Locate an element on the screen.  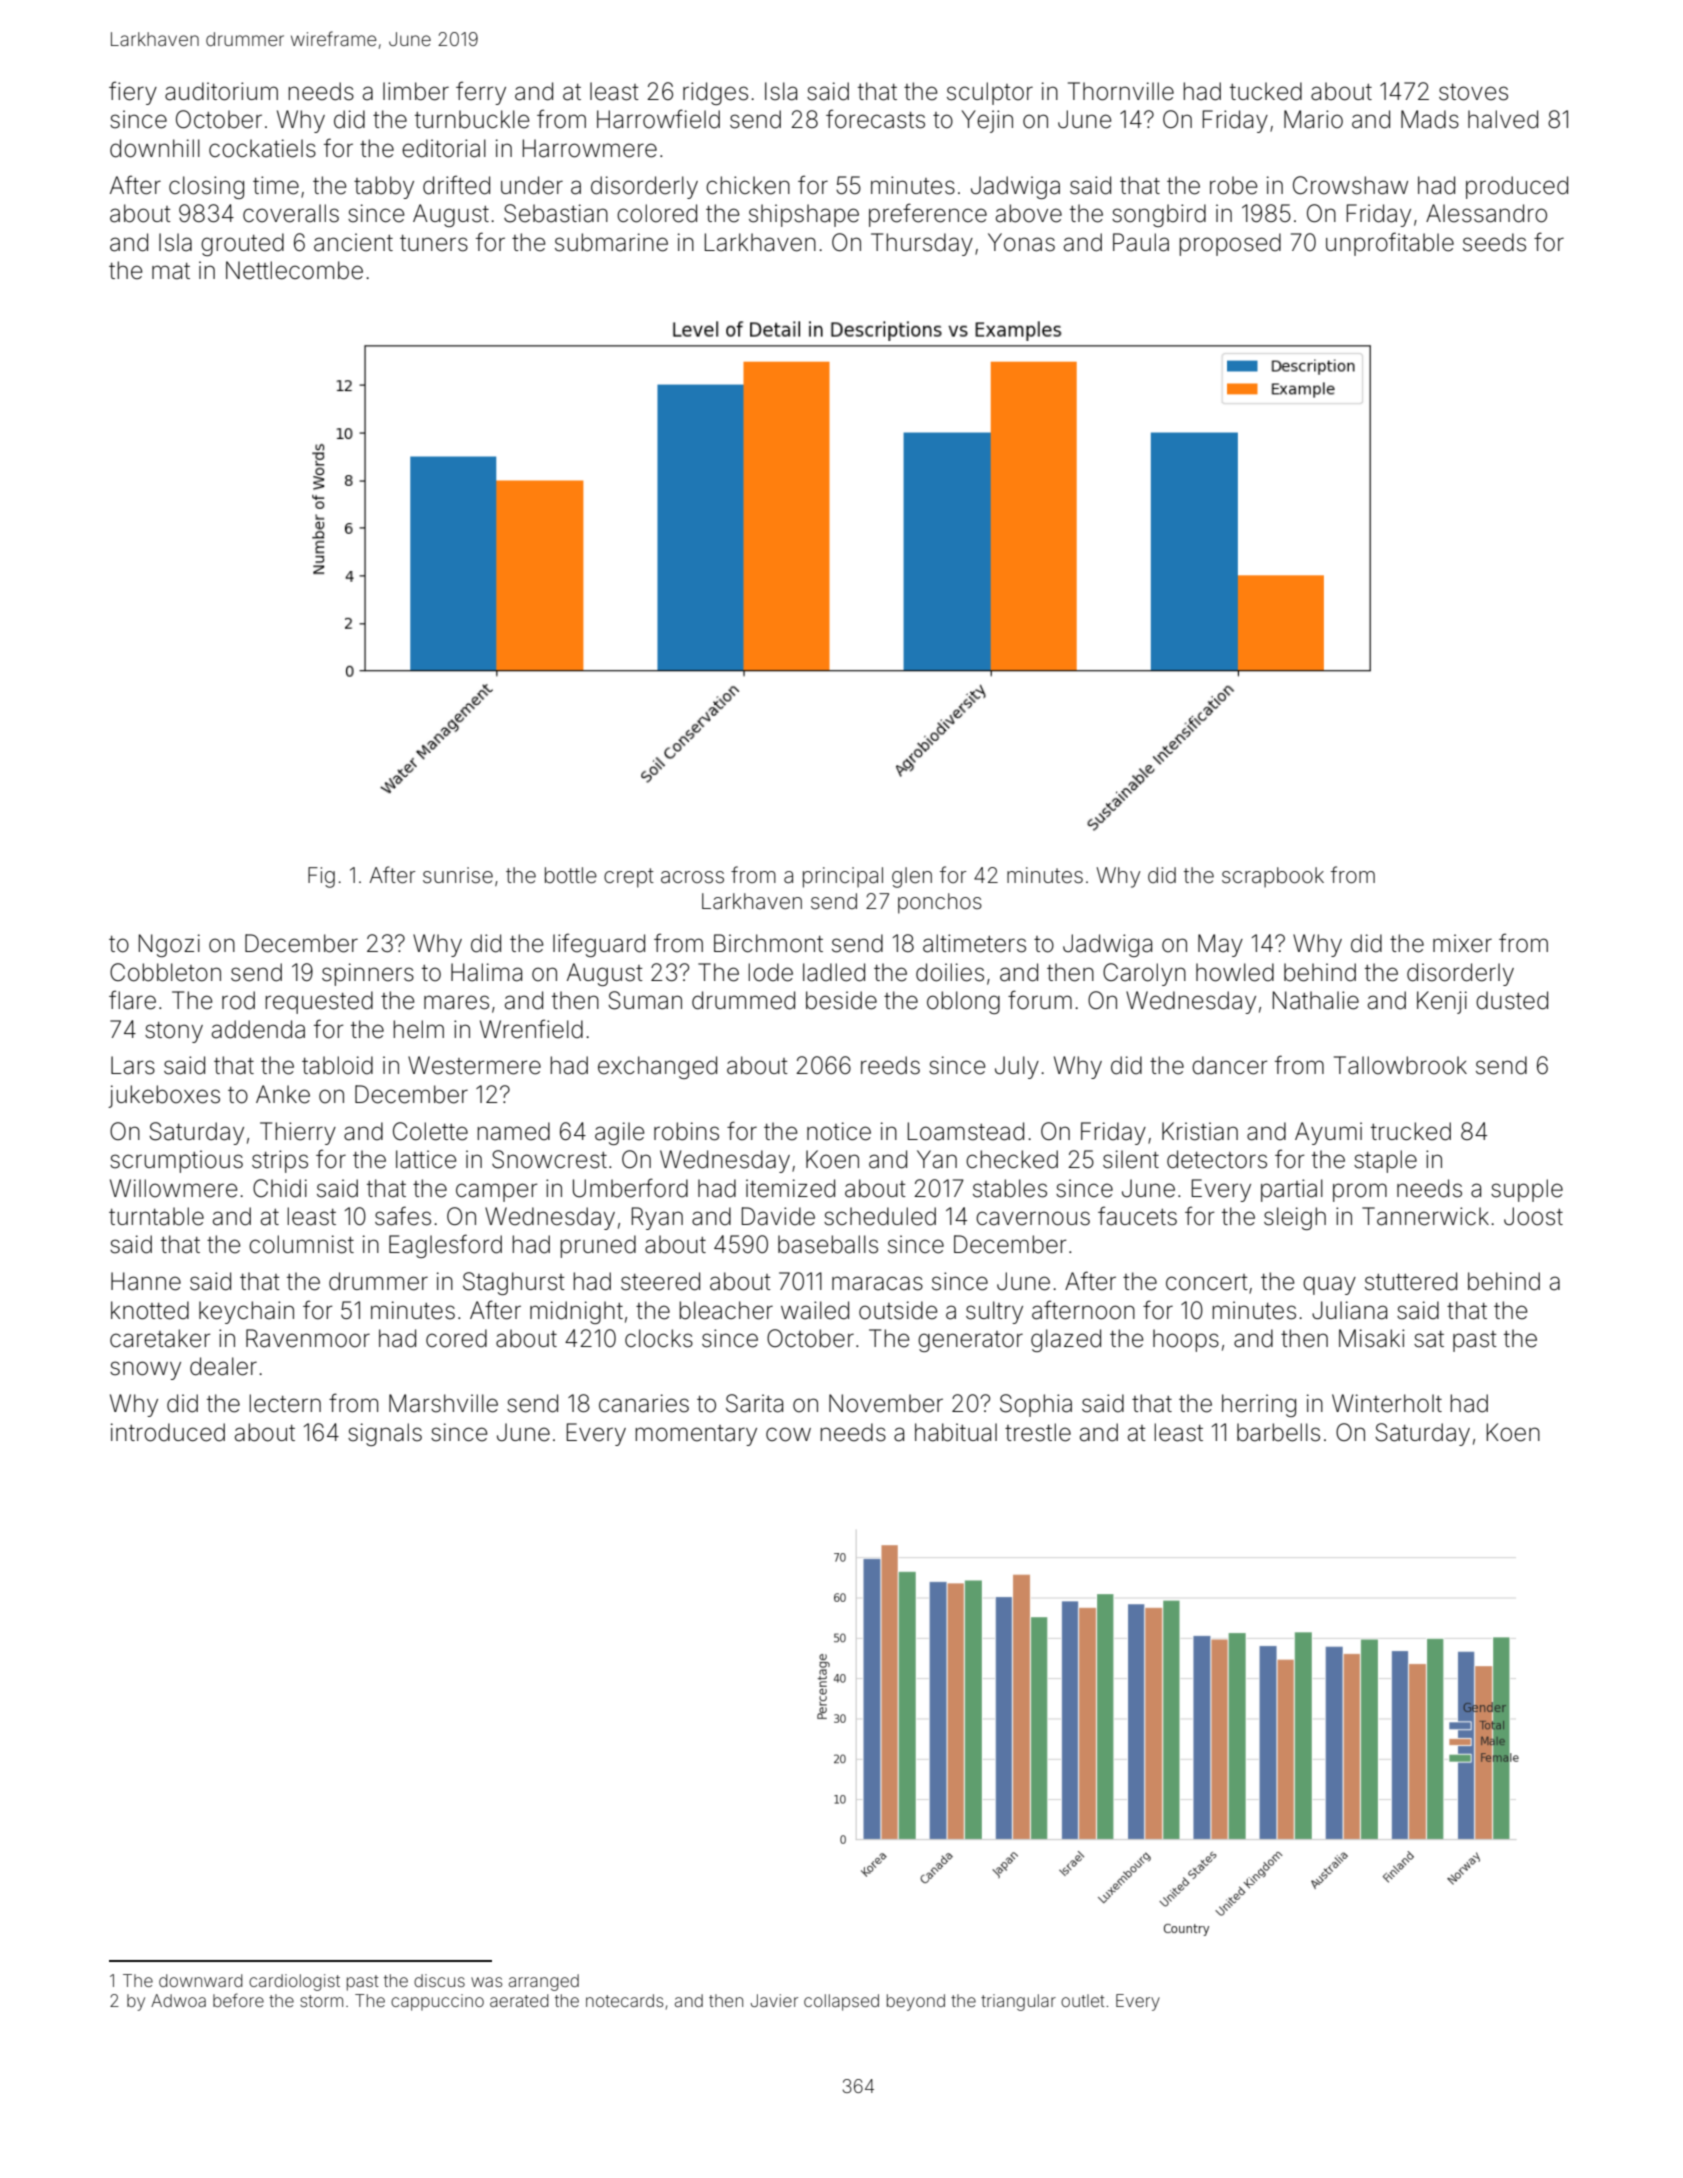
tucked is located at coordinates (1266, 91).
